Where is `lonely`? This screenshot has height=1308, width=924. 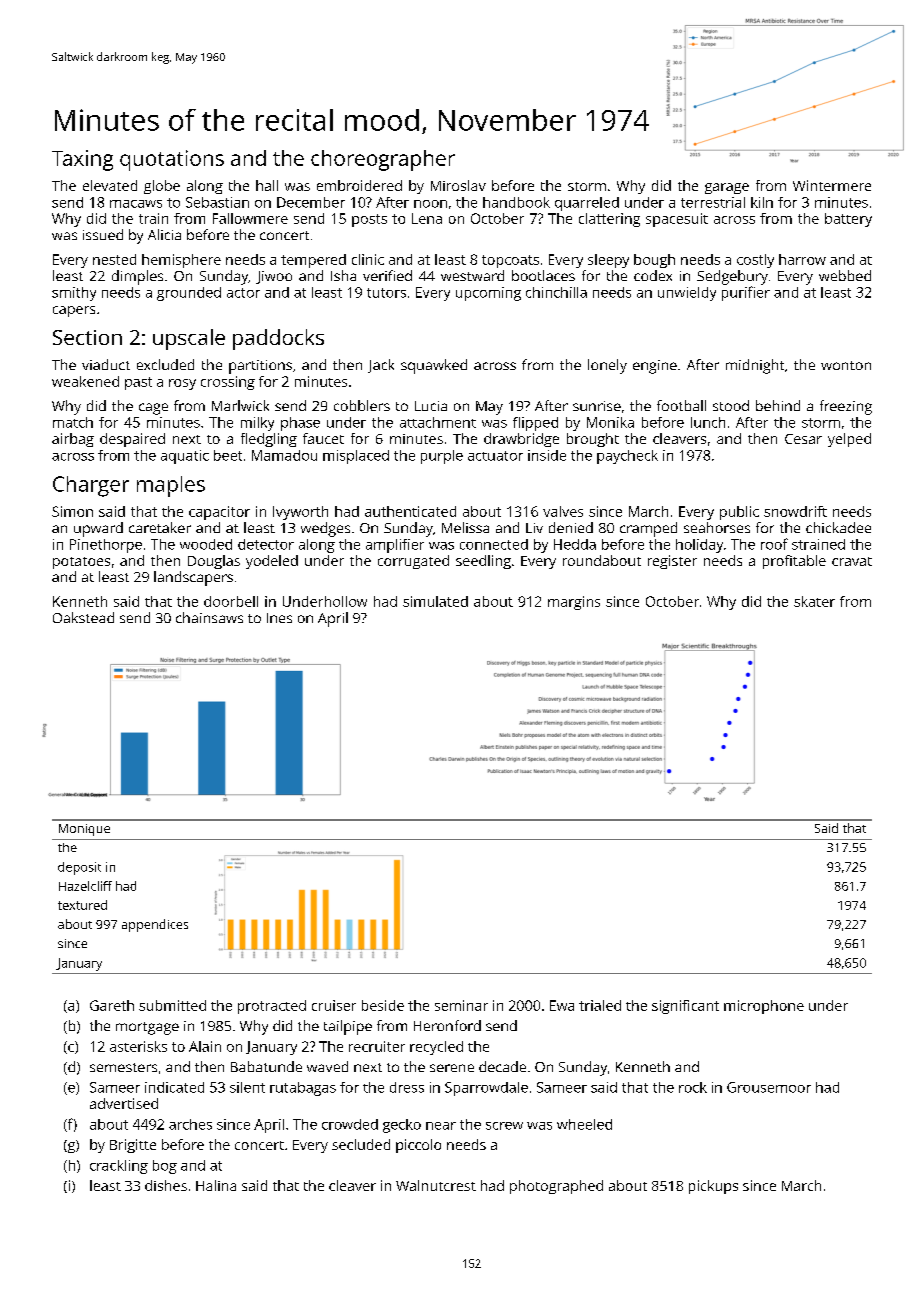
lonely is located at coordinates (607, 366).
